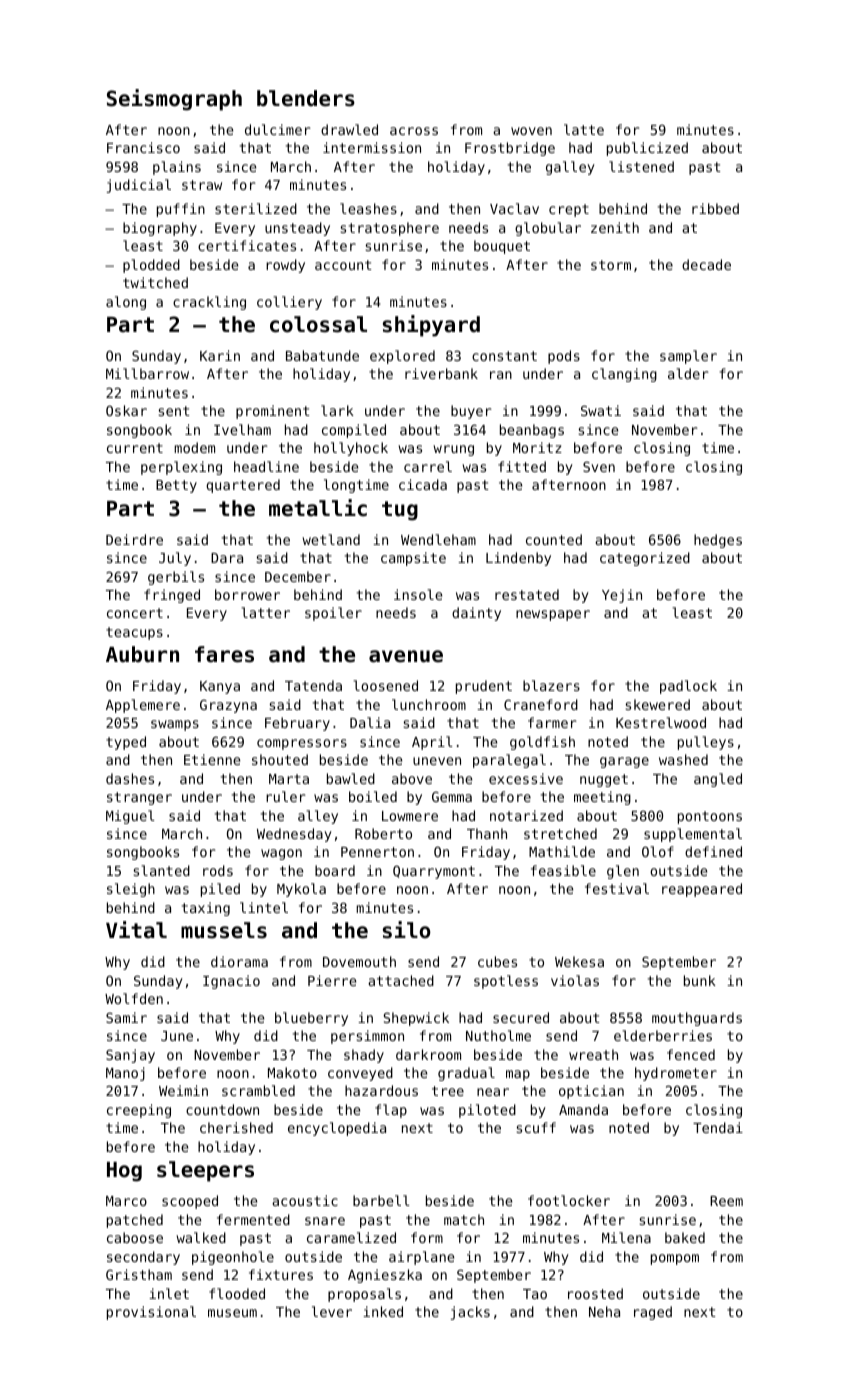 This screenshot has width=849, height=1400. Describe the element at coordinates (531, 131) in the screenshot. I see `woven` at that location.
